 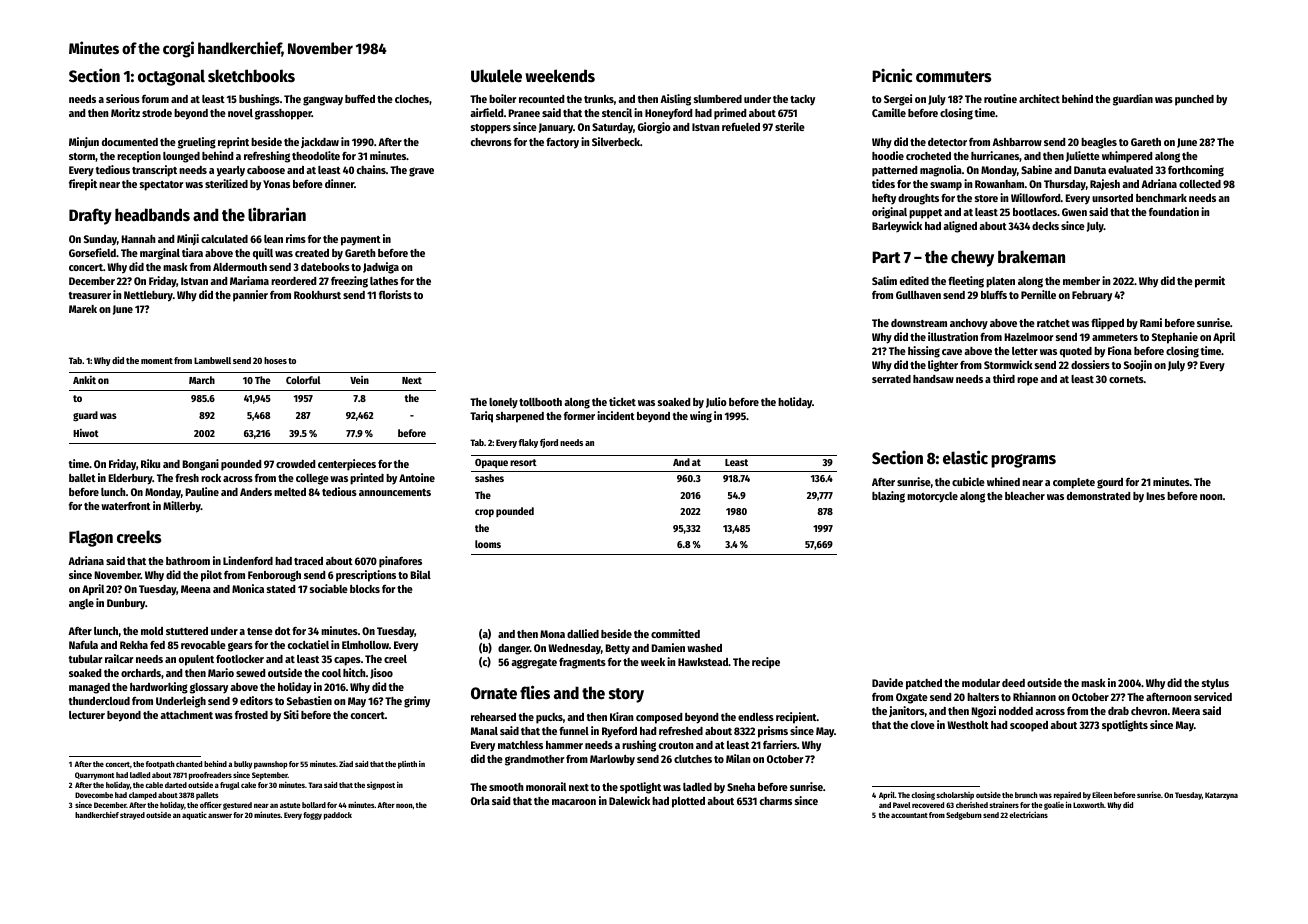 I want to click on wing, so click(x=701, y=417).
